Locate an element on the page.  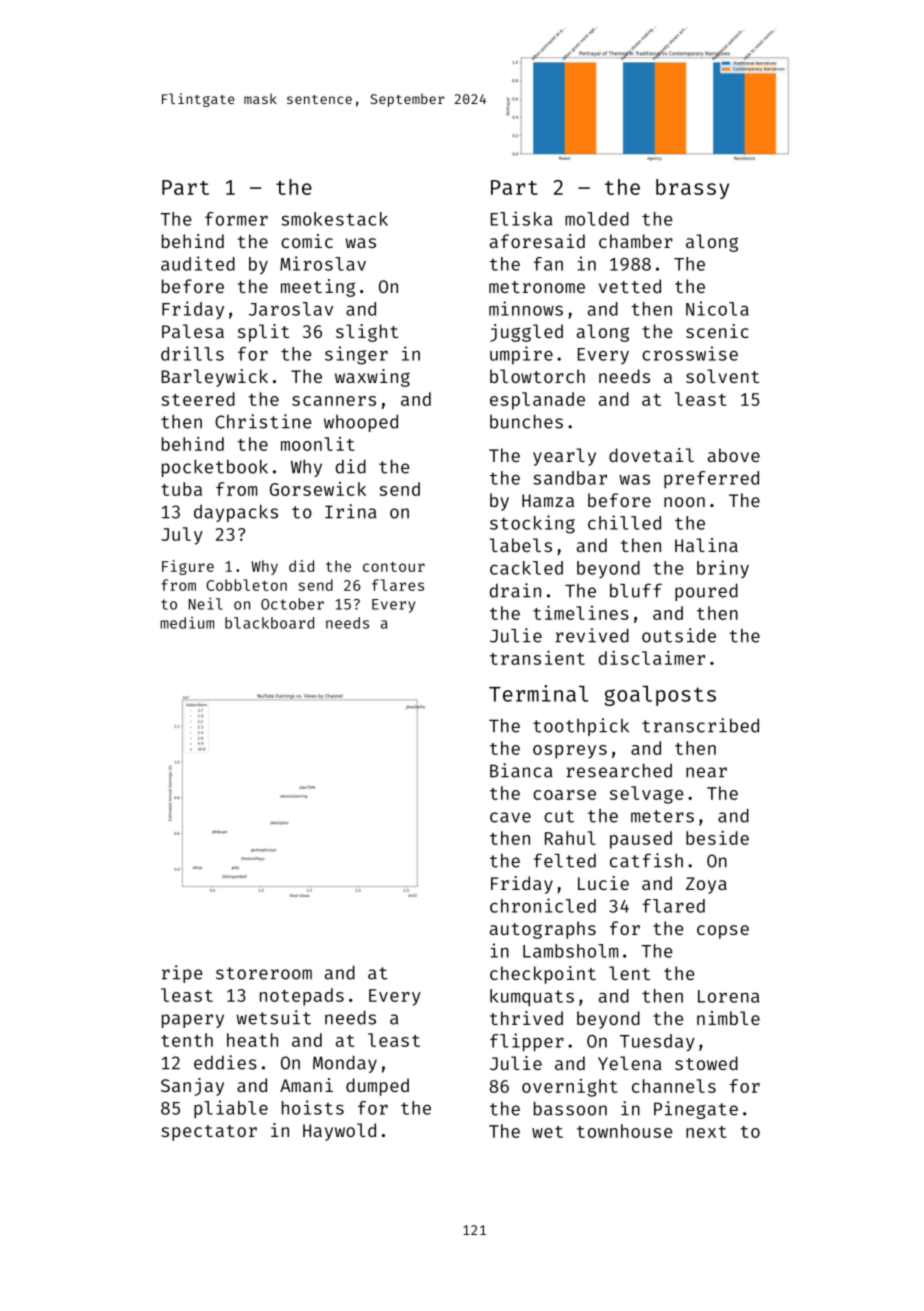
kumquats is located at coordinates (532, 998).
